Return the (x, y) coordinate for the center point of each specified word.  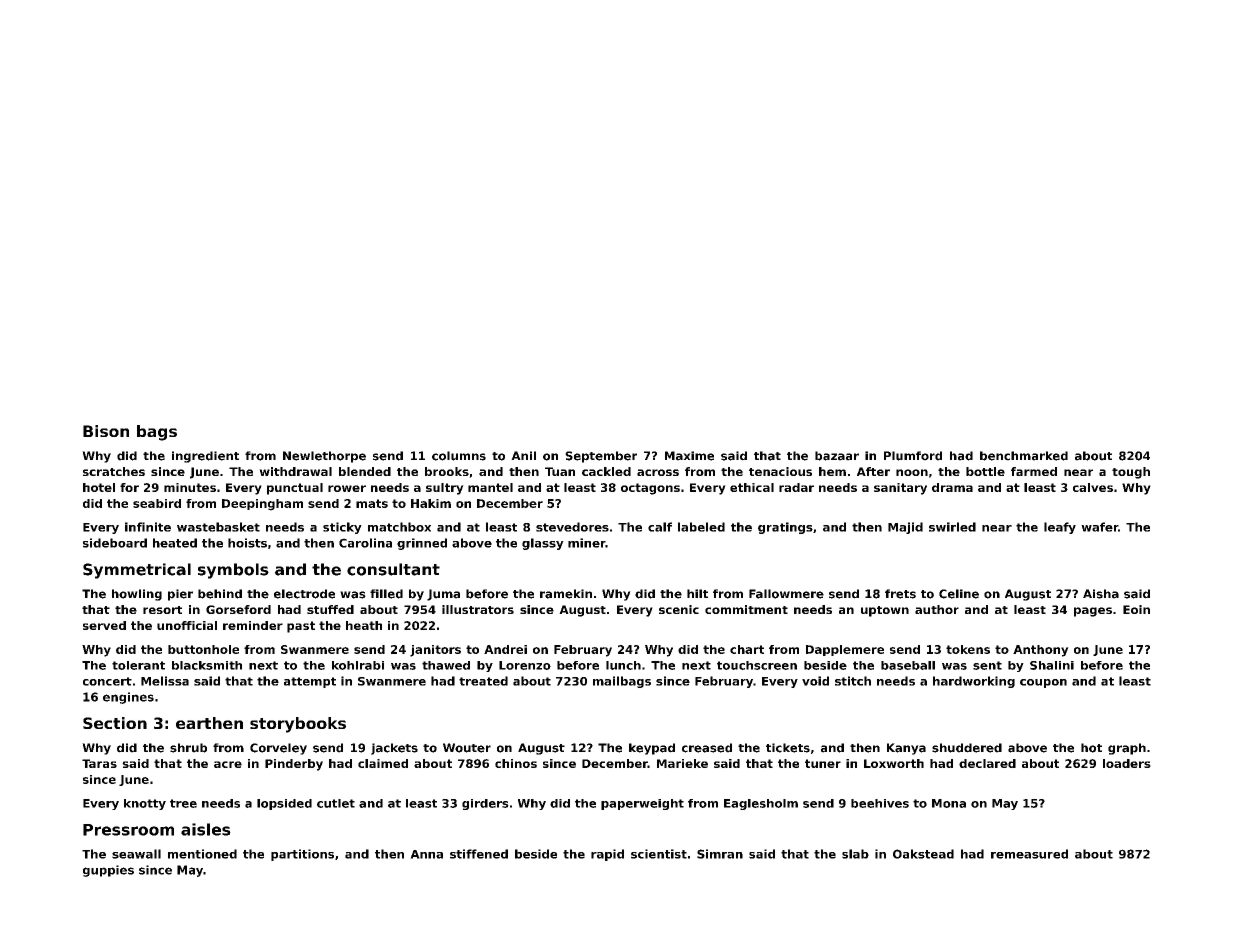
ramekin (566, 594)
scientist (659, 854)
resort (162, 610)
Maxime (689, 456)
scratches (114, 471)
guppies (108, 871)
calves (1093, 487)
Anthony (1041, 651)
